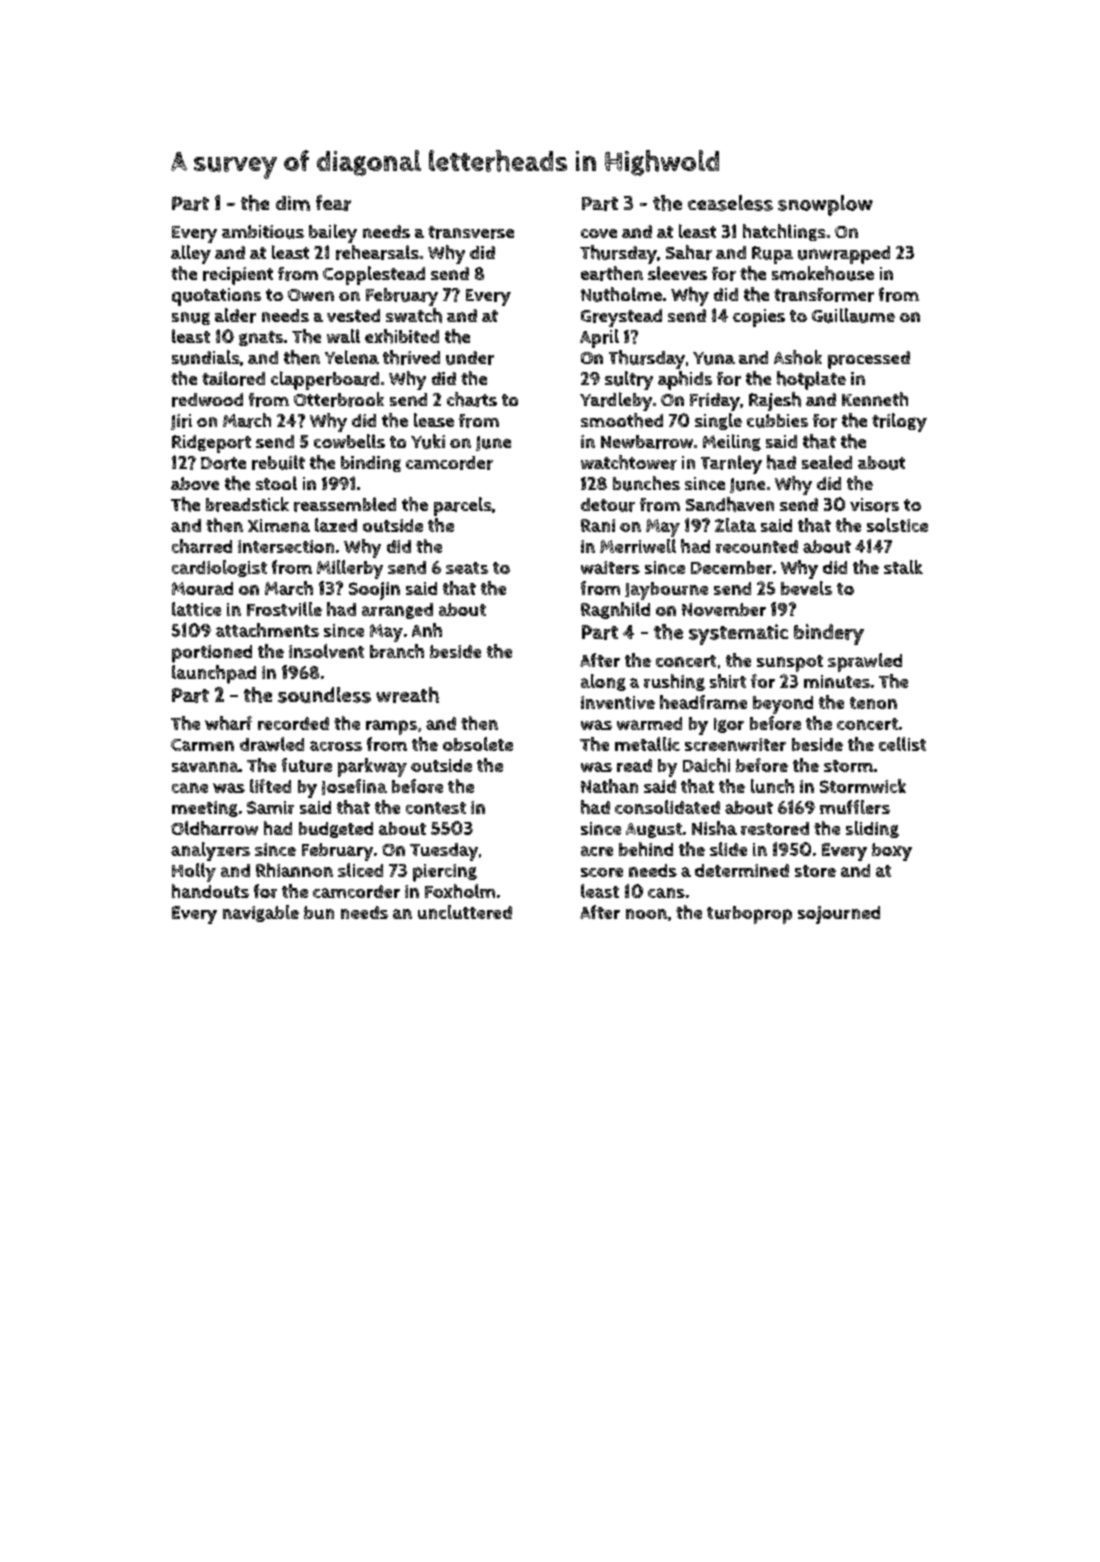 The height and width of the screenshot is (1562, 1100). What do you see at coordinates (191, 318) in the screenshot?
I see `snug` at bounding box center [191, 318].
